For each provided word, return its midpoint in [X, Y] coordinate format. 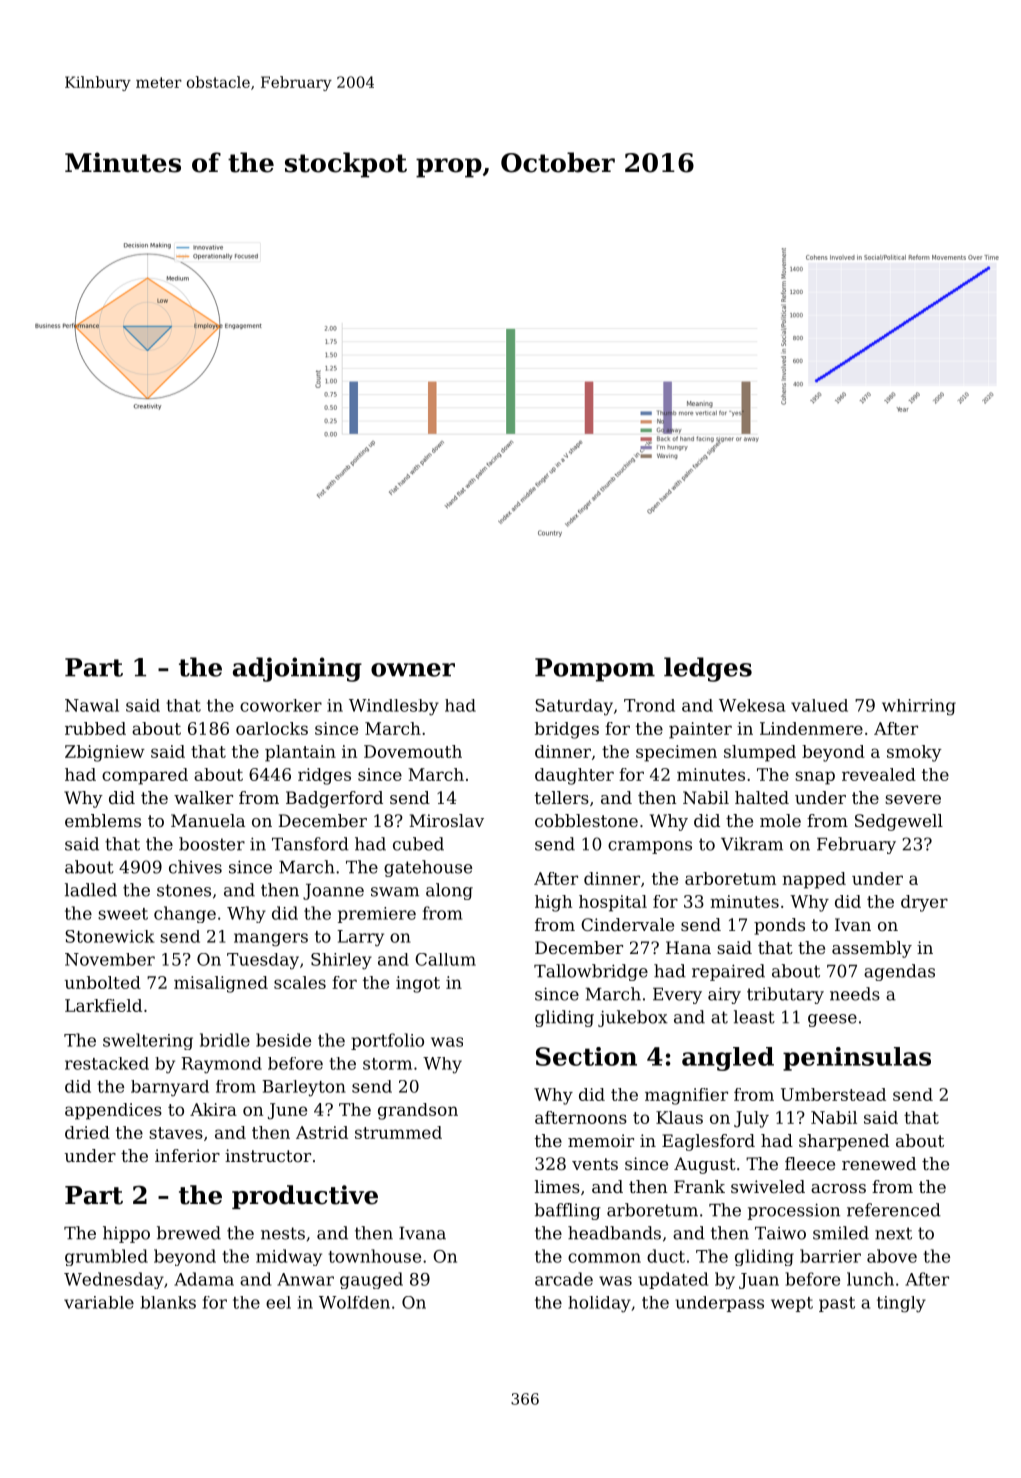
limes [557, 1186]
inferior [187, 1155]
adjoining [297, 669]
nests [283, 1233]
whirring [919, 707]
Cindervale [627, 924]
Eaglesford [708, 1142]
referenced [894, 1210]
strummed [398, 1132]
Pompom [595, 670]
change [185, 914]
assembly [872, 949]
